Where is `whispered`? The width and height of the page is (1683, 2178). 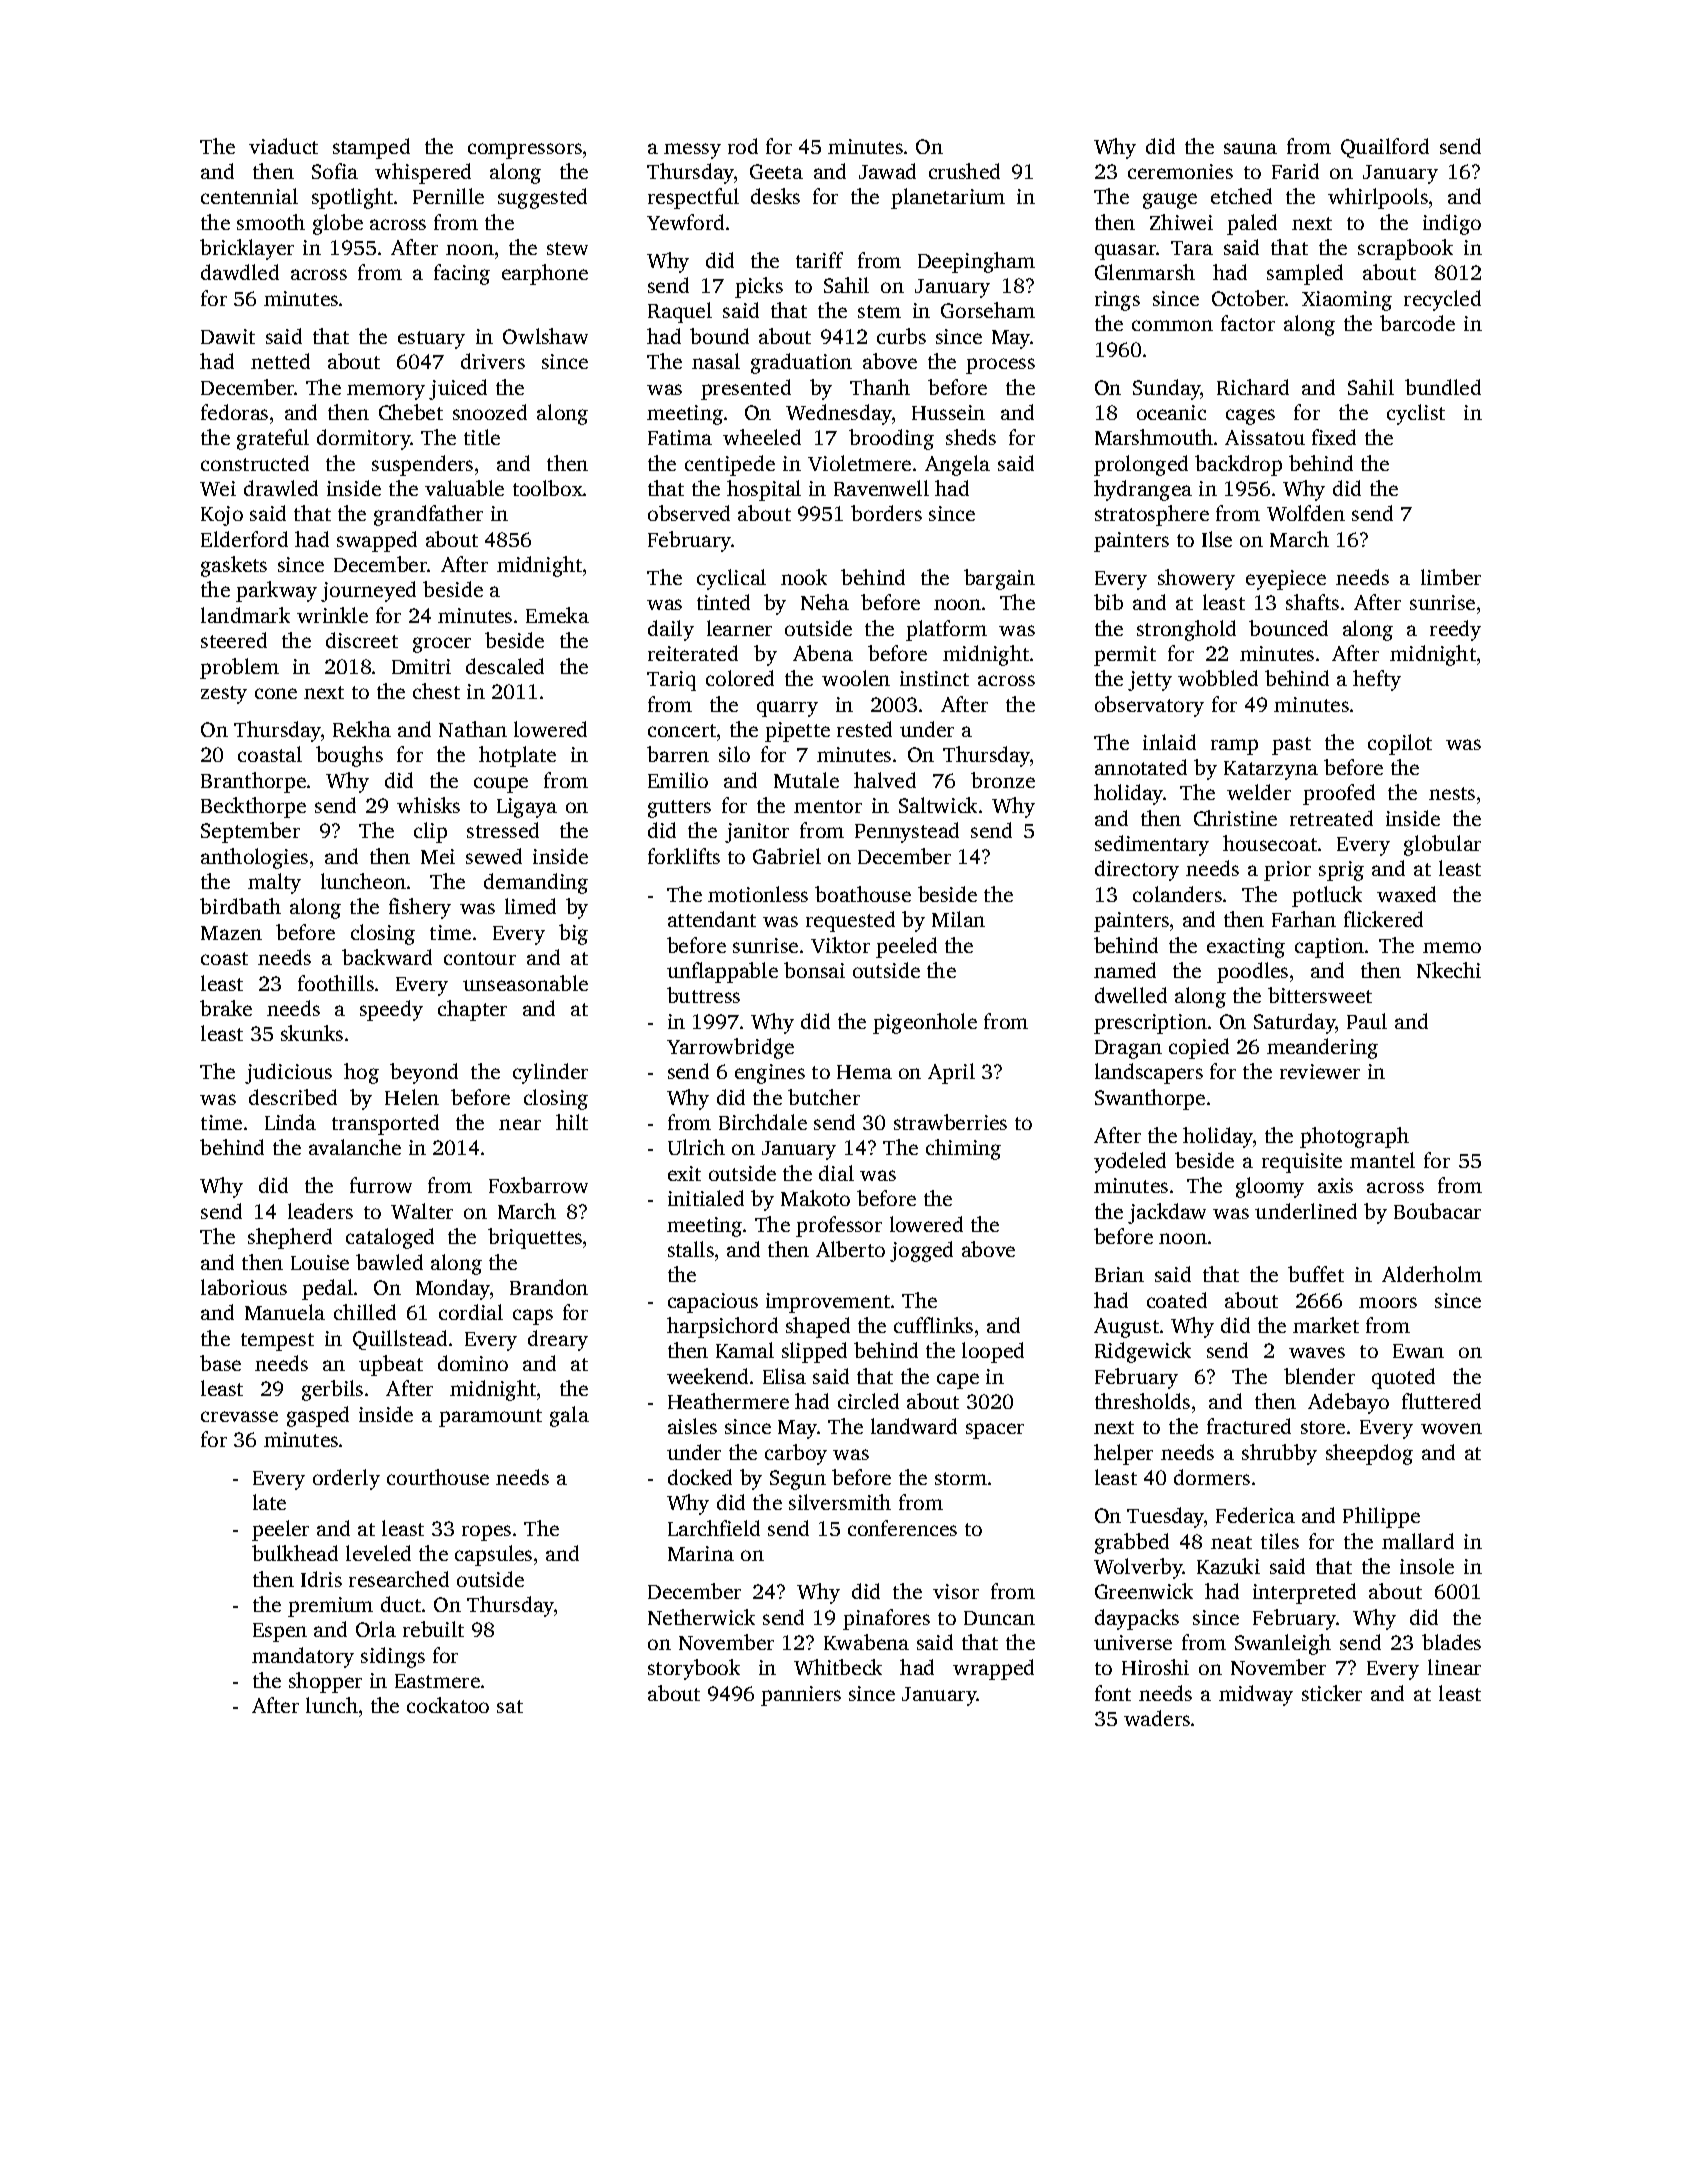
whispered is located at coordinates (423, 173).
